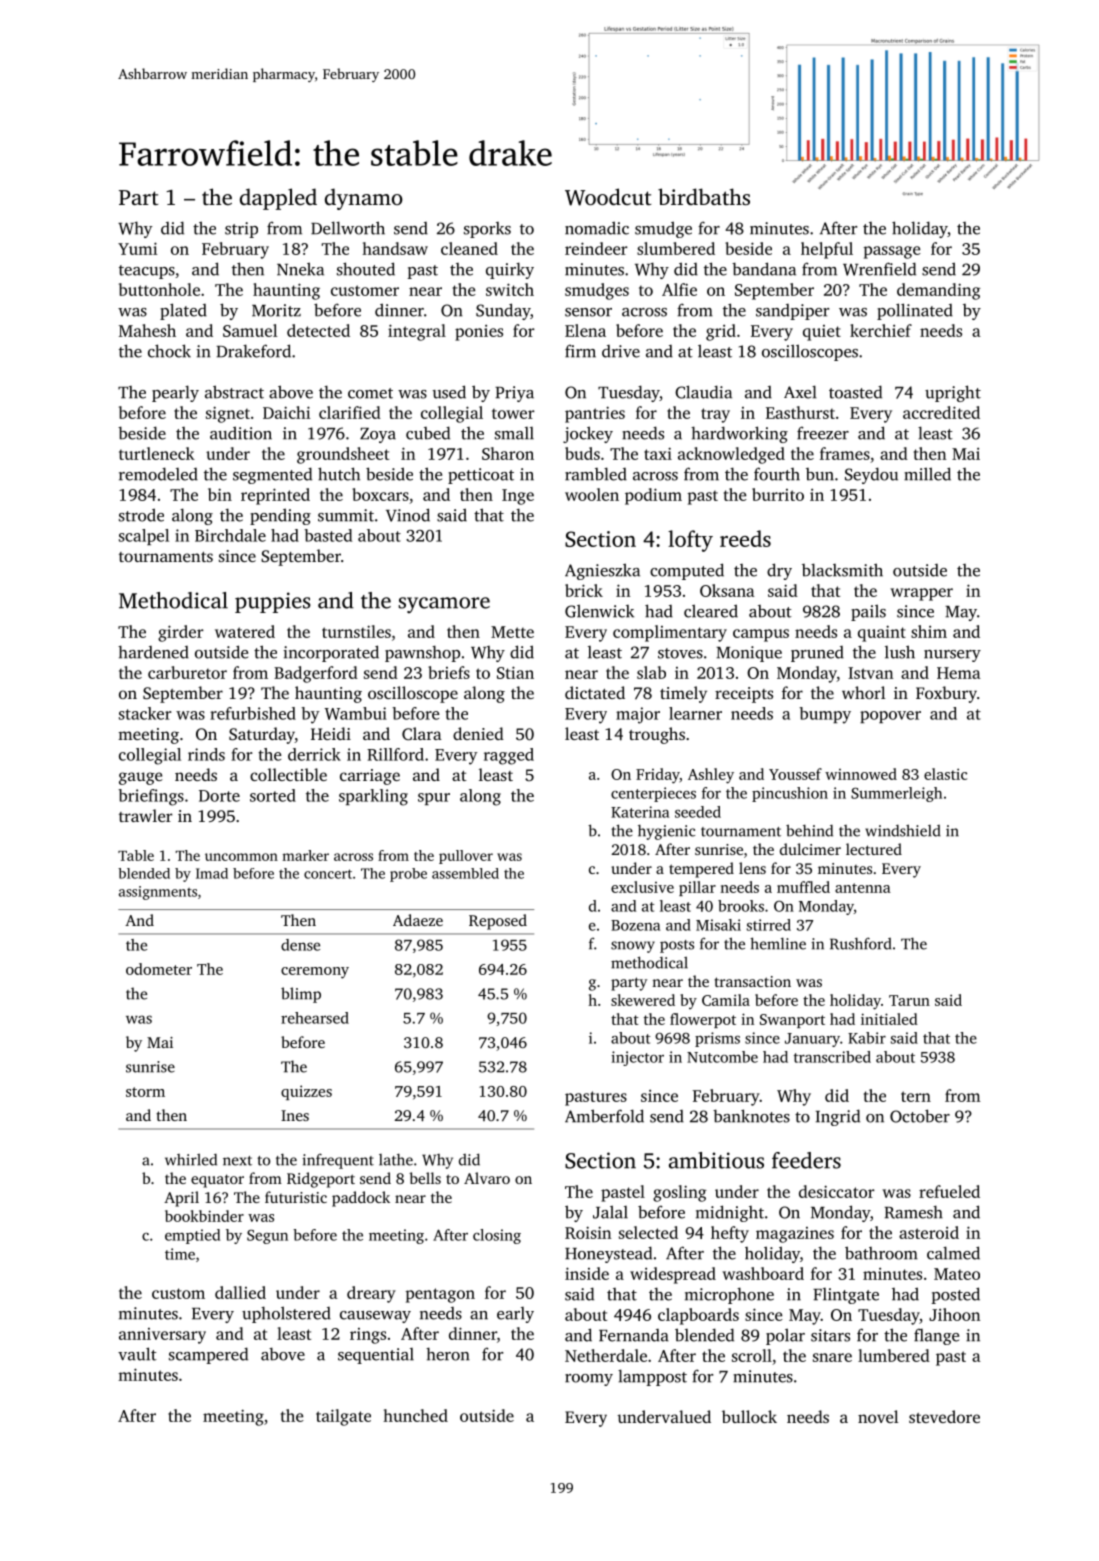 This image has width=1099, height=1561. I want to click on dappled, so click(278, 199).
